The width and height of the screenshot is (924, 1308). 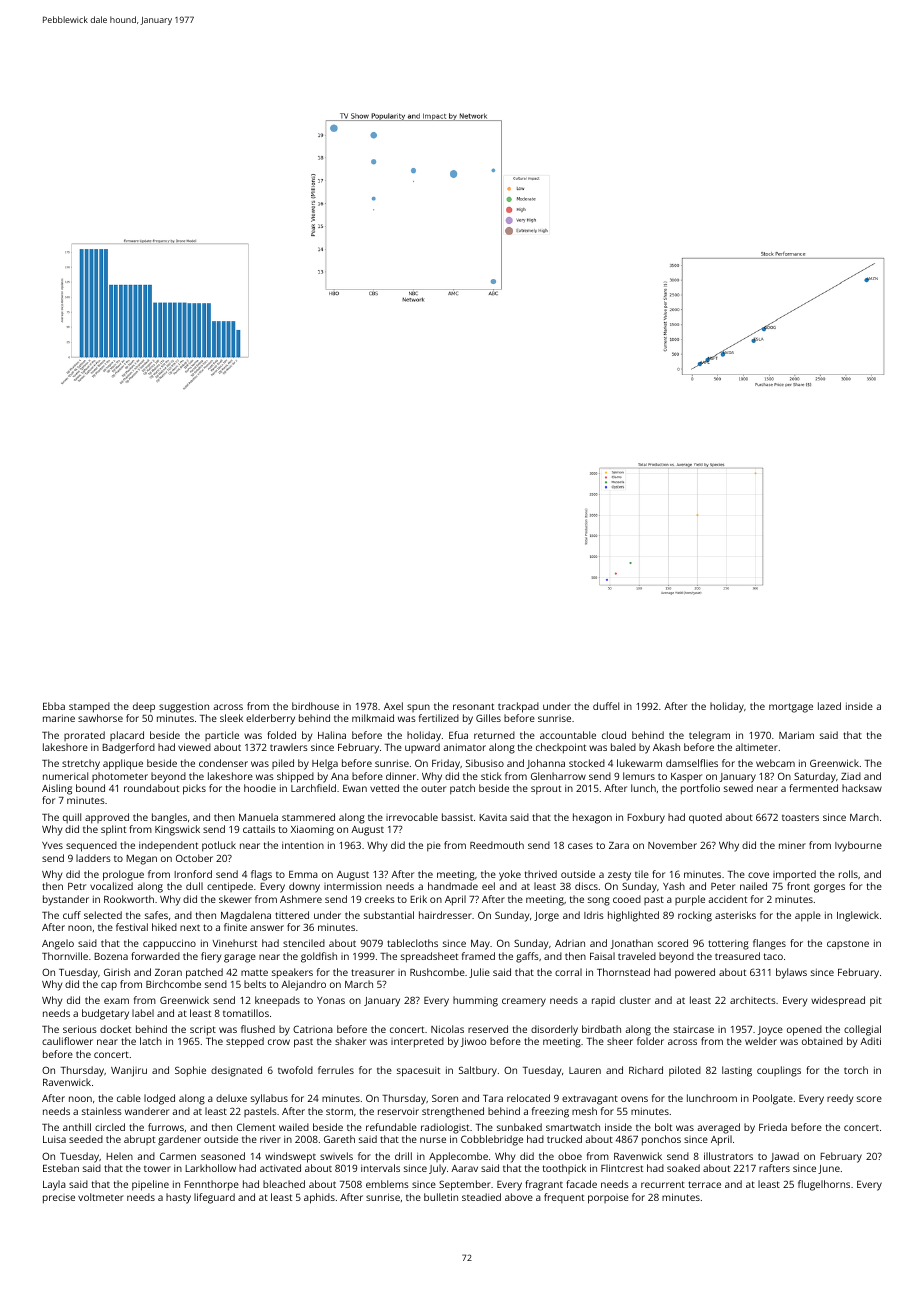 What do you see at coordinates (758, 875) in the screenshot?
I see `cove` at bounding box center [758, 875].
